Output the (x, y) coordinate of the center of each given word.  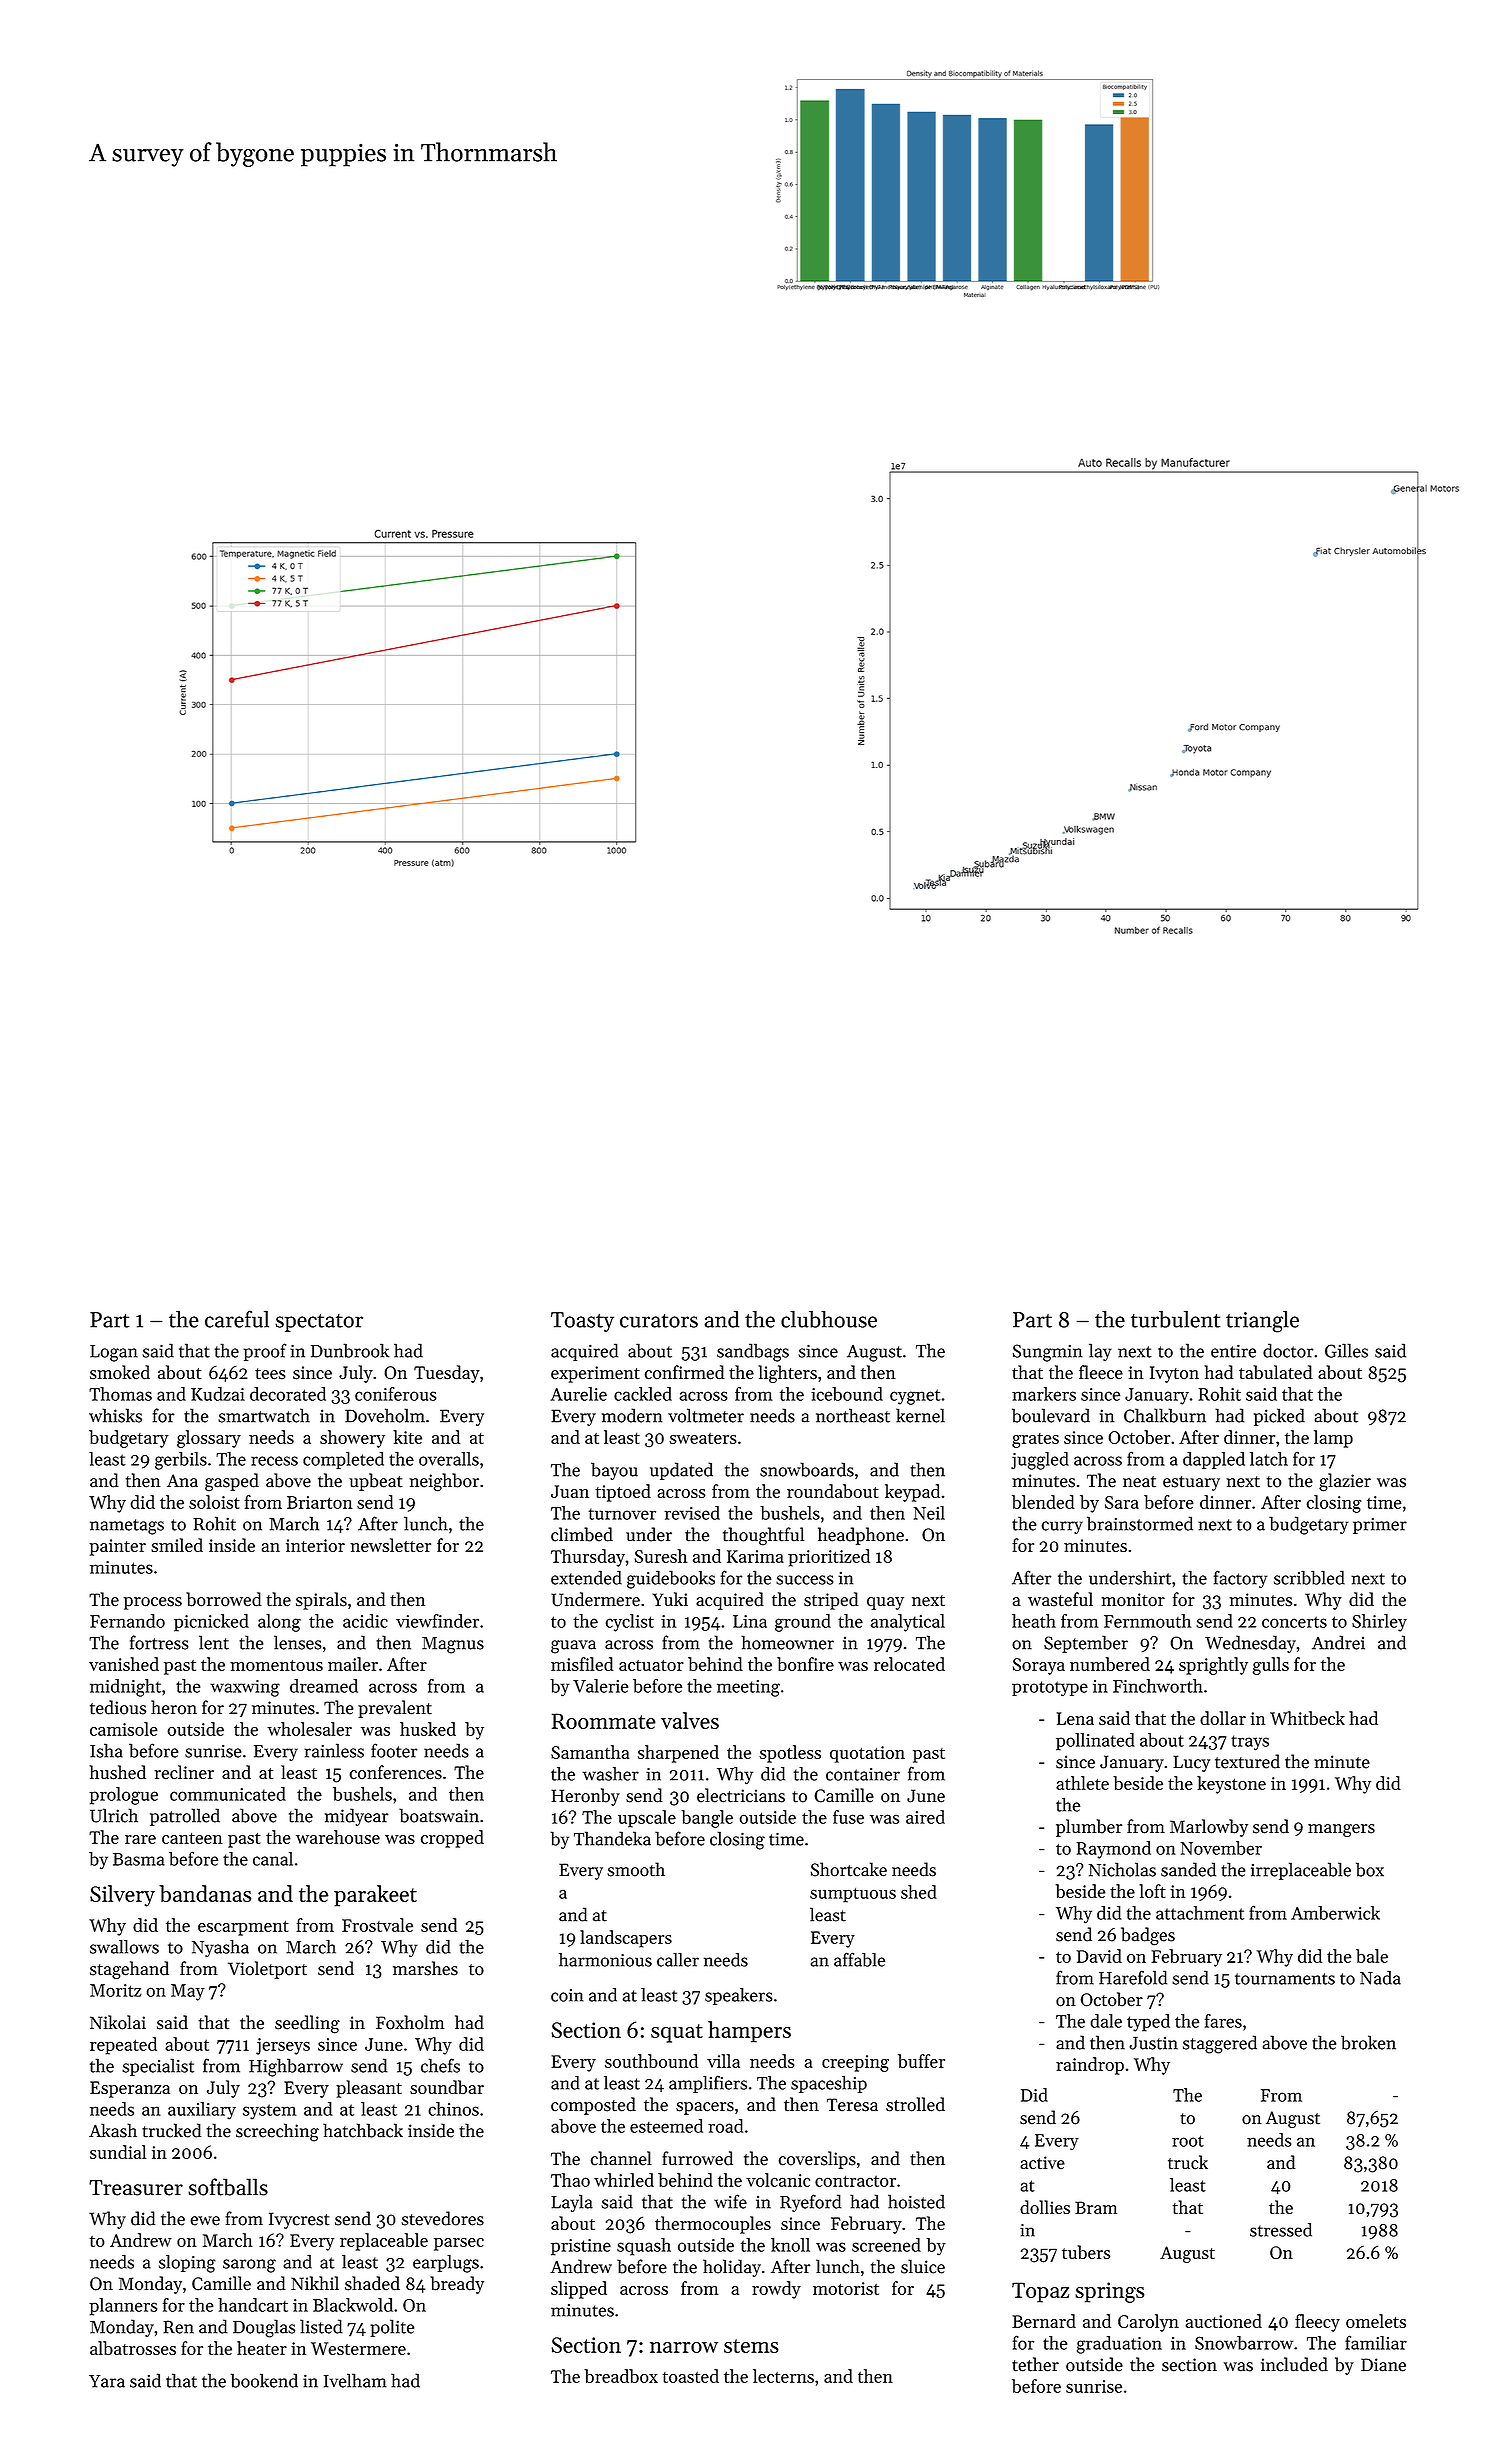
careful (237, 1319)
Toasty (582, 1322)
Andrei (1338, 1642)
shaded (372, 2283)
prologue (123, 1796)
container (863, 1774)
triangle (1262, 1321)
